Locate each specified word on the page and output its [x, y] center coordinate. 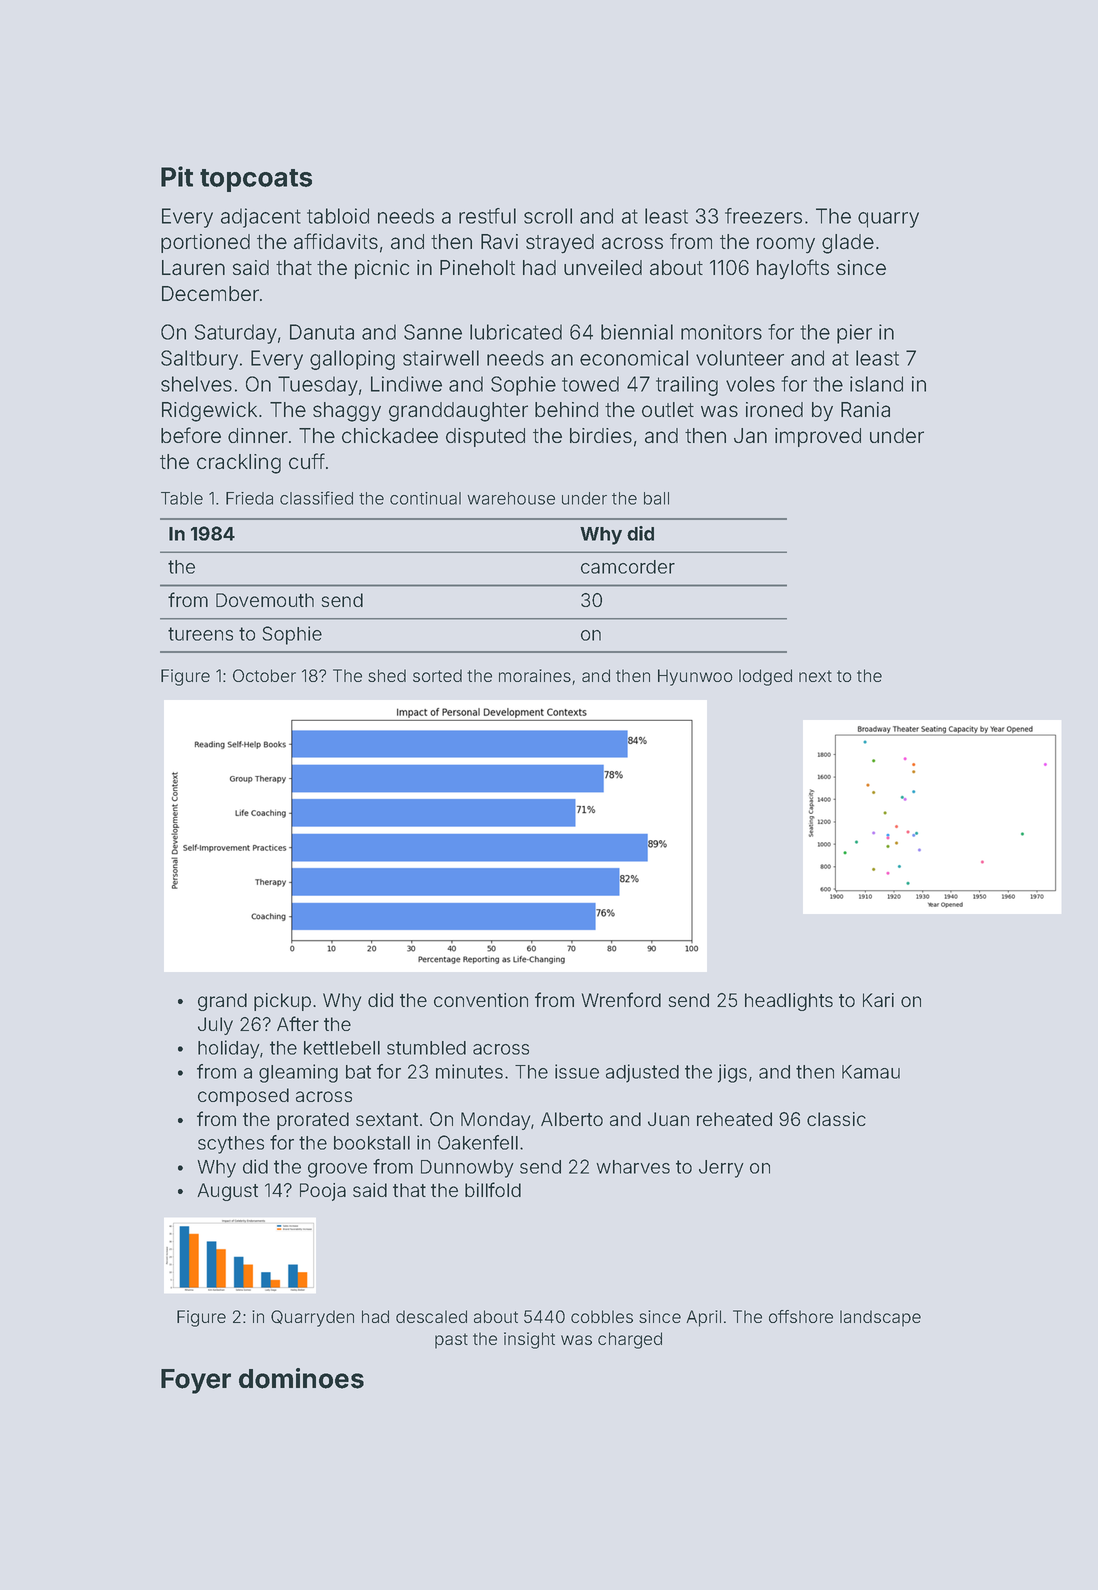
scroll [548, 216]
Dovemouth [265, 600]
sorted [437, 675]
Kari [878, 1000]
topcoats [256, 180]
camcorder [628, 567]
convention [481, 1000]
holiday [229, 1049]
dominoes [301, 1378]
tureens [200, 634]
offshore [801, 1316]
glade [848, 244]
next [815, 676]
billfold [493, 1189]
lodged [765, 677]
